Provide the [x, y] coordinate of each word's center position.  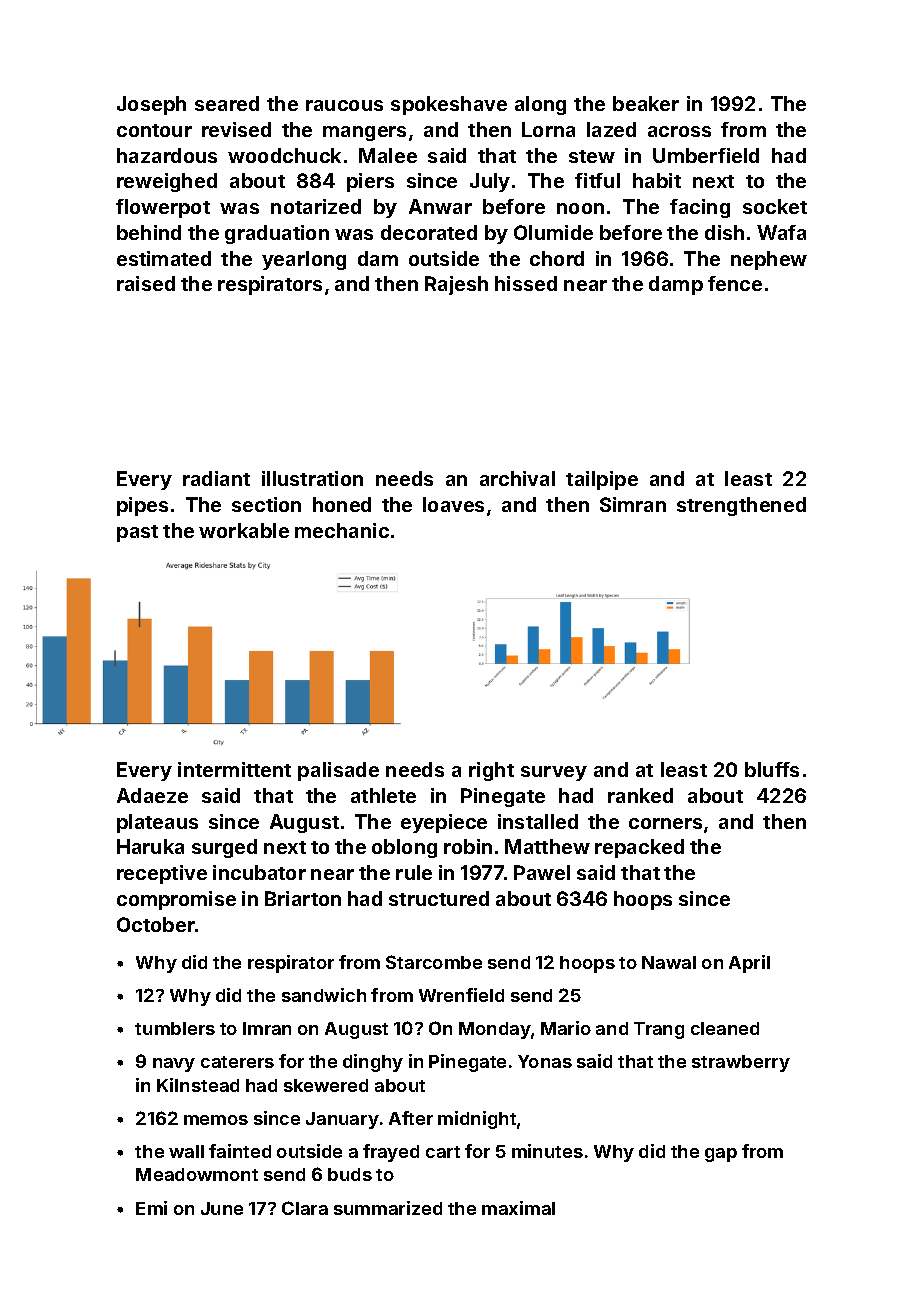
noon [580, 208]
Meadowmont [197, 1174]
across [679, 131]
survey [554, 773]
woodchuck [284, 155]
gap [721, 1155]
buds [350, 1174]
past [137, 533]
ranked [640, 795]
